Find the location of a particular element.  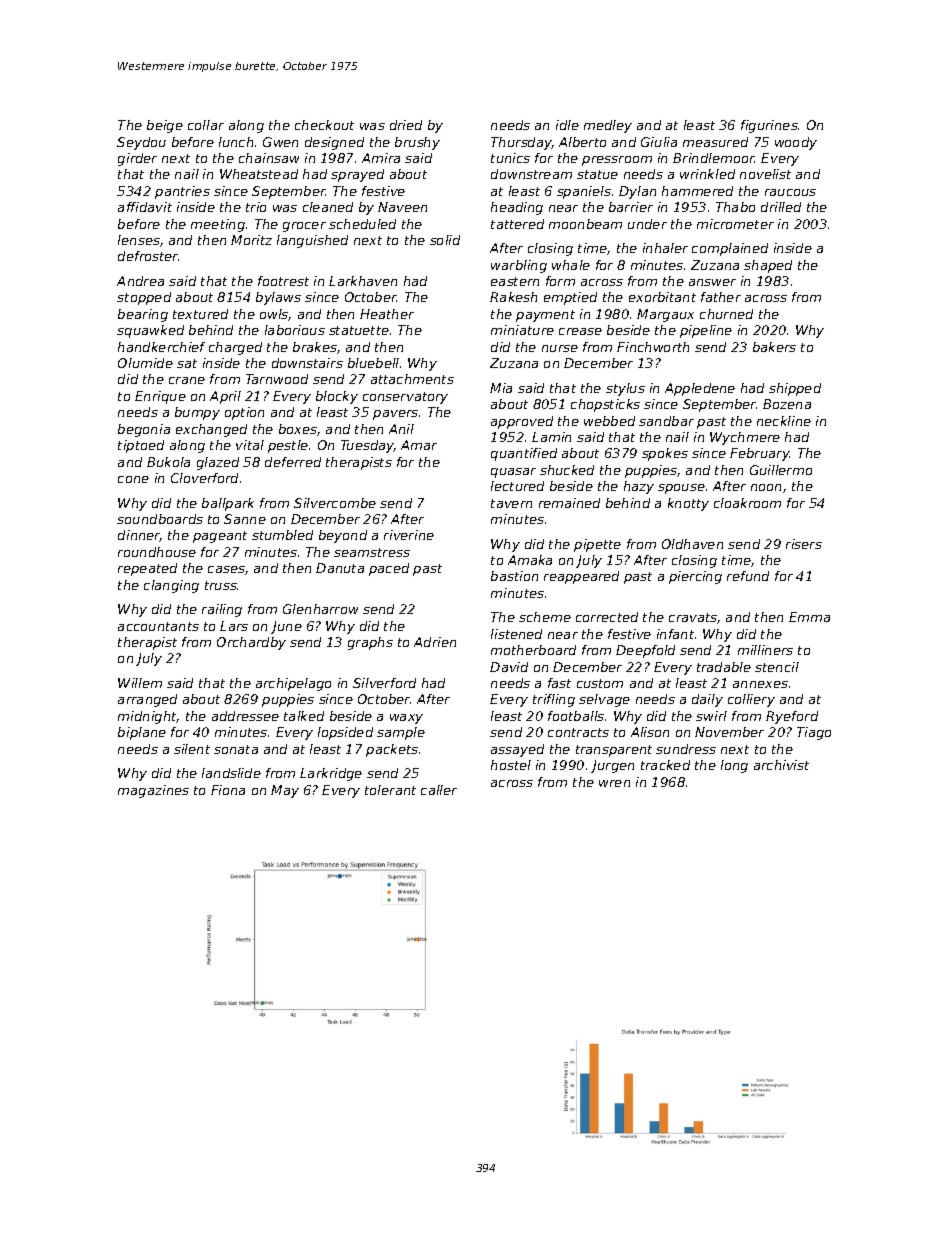

Finchworth is located at coordinates (653, 347).
